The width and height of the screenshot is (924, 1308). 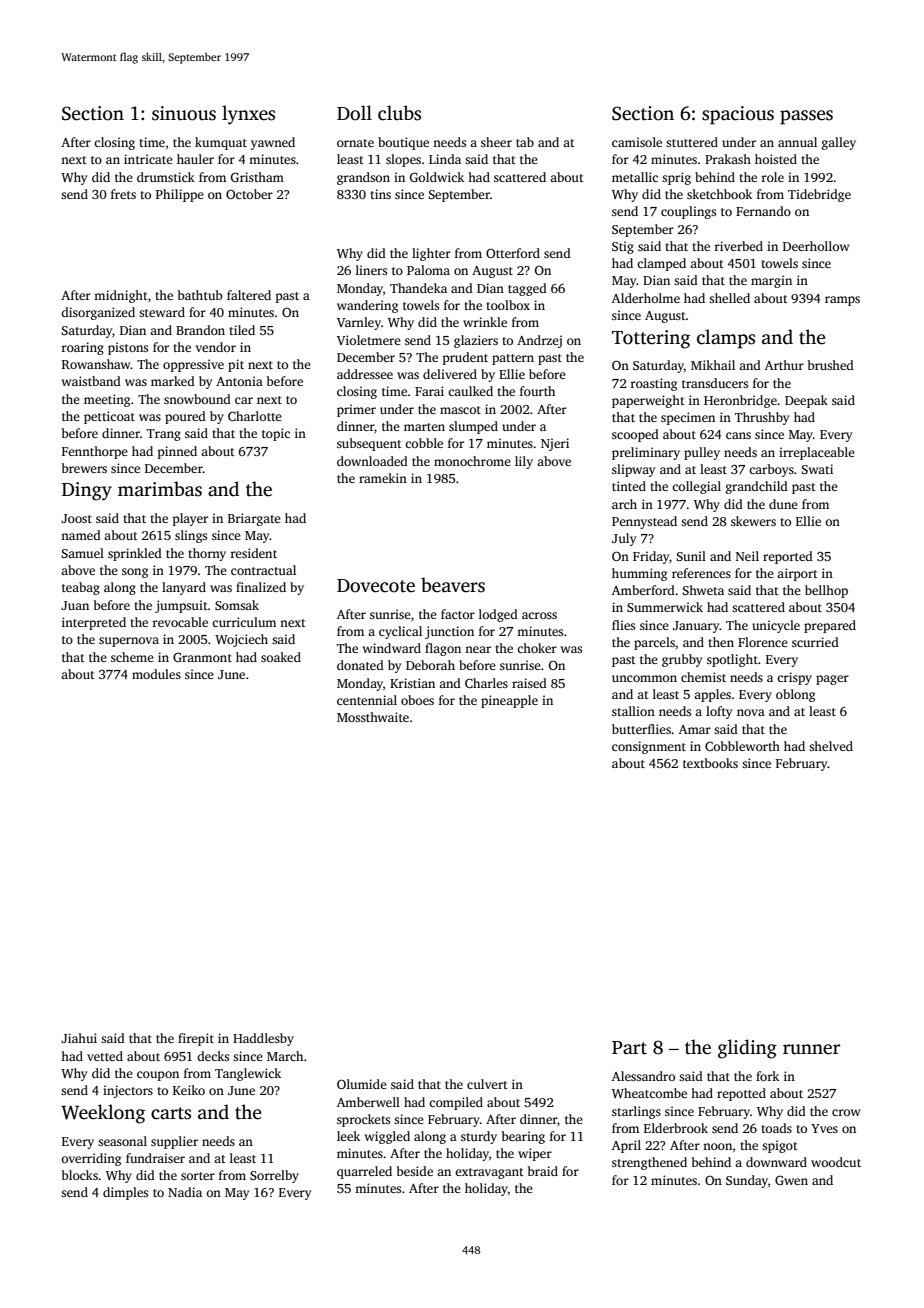 What do you see at coordinates (695, 729) in the screenshot?
I see `Amar` at bounding box center [695, 729].
